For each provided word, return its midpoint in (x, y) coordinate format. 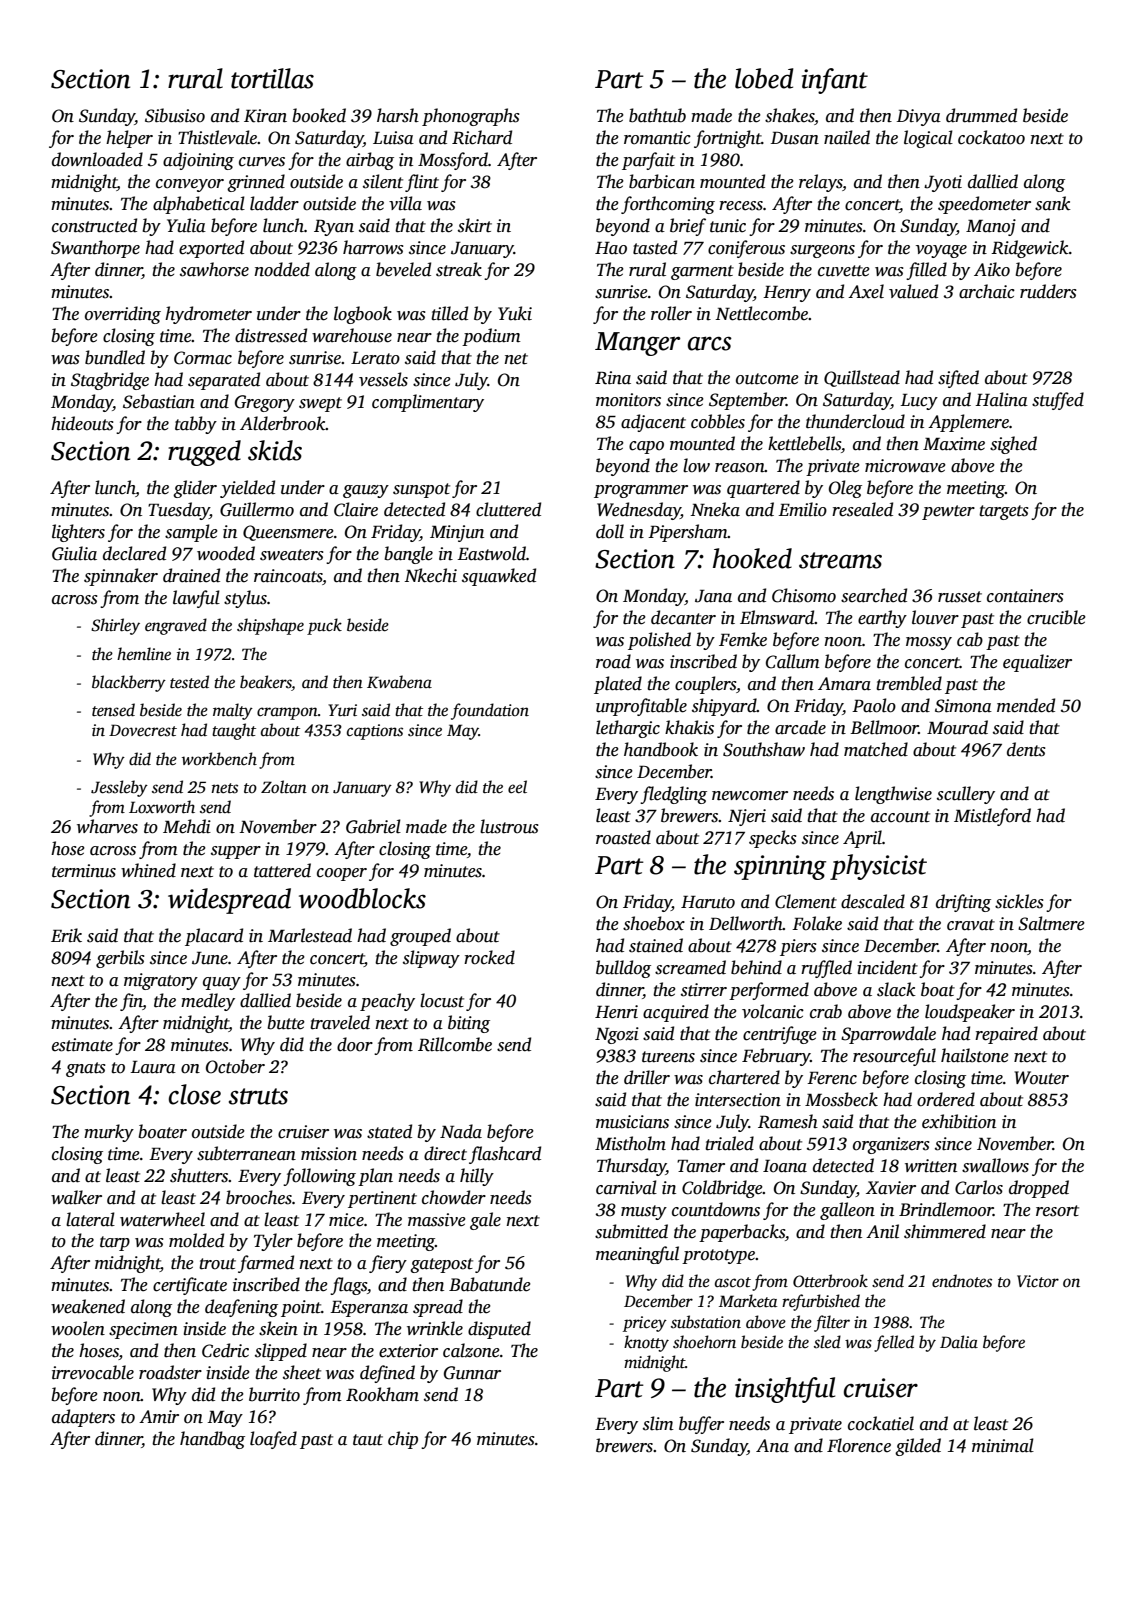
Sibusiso (175, 115)
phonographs (471, 117)
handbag (212, 1440)
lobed (764, 78)
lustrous (509, 826)
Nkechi (430, 575)
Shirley (115, 626)
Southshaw (764, 749)
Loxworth (162, 807)
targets (1004, 512)
